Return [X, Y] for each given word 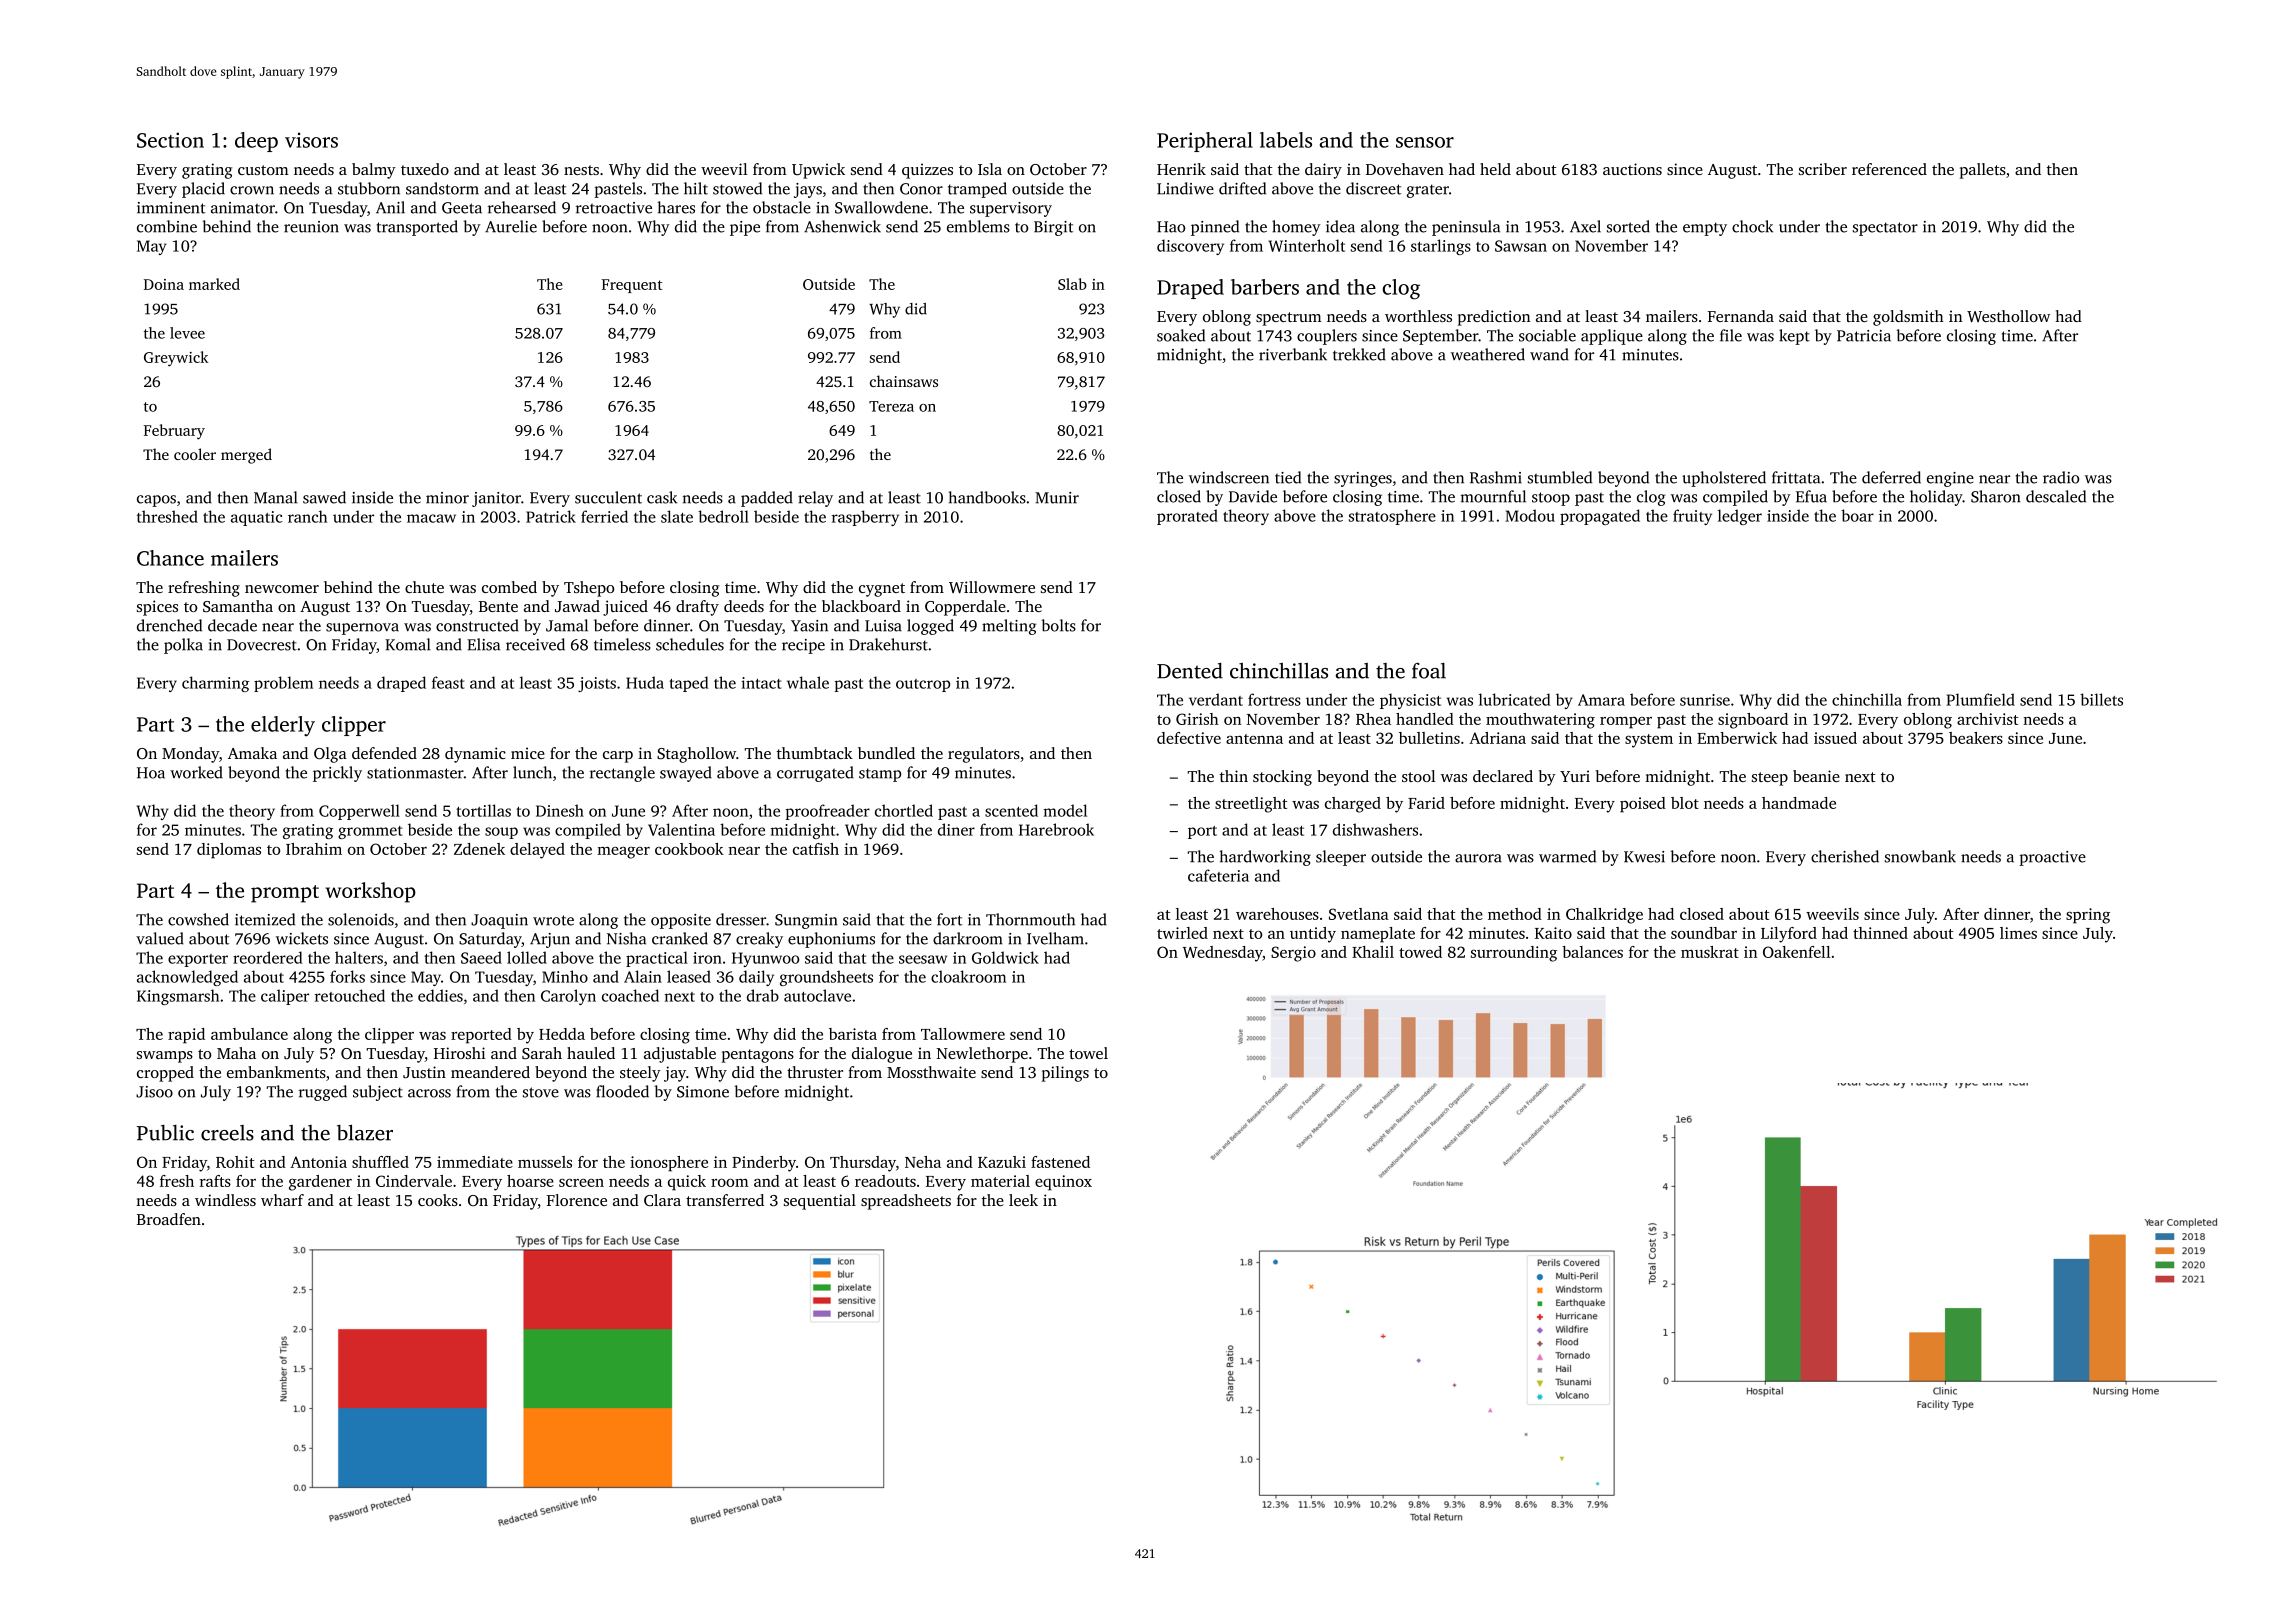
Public [165, 1133]
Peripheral [1205, 142]
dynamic [475, 755]
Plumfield [1981, 699]
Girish [1197, 719]
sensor [1425, 142]
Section [170, 140]
